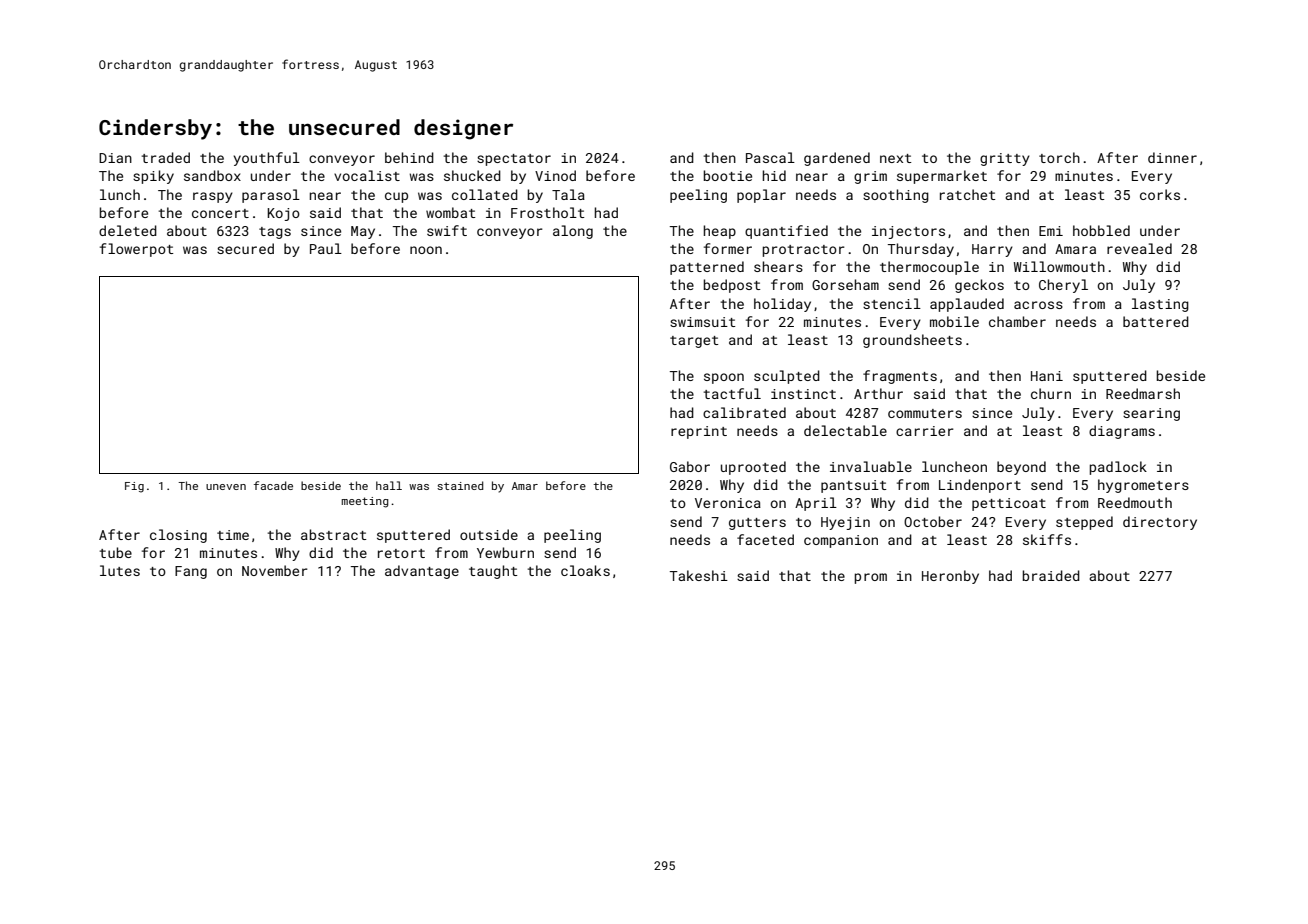 The height and width of the document is (924, 1308). I want to click on facade, so click(273, 485).
